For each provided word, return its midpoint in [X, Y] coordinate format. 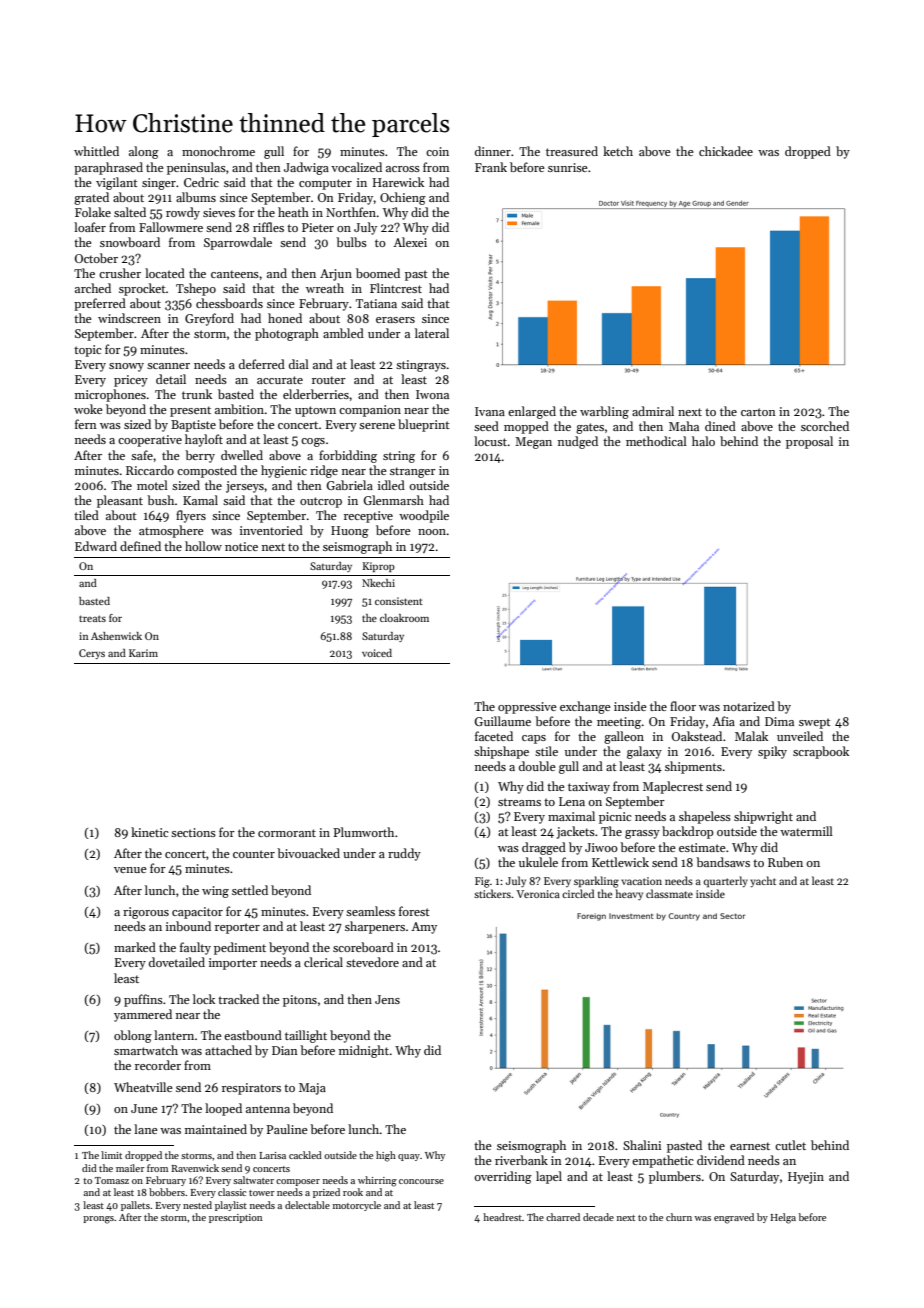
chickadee [726, 151]
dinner [493, 151]
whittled [96, 151]
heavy [629, 894]
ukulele [538, 862]
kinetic [150, 832]
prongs [98, 1220]
